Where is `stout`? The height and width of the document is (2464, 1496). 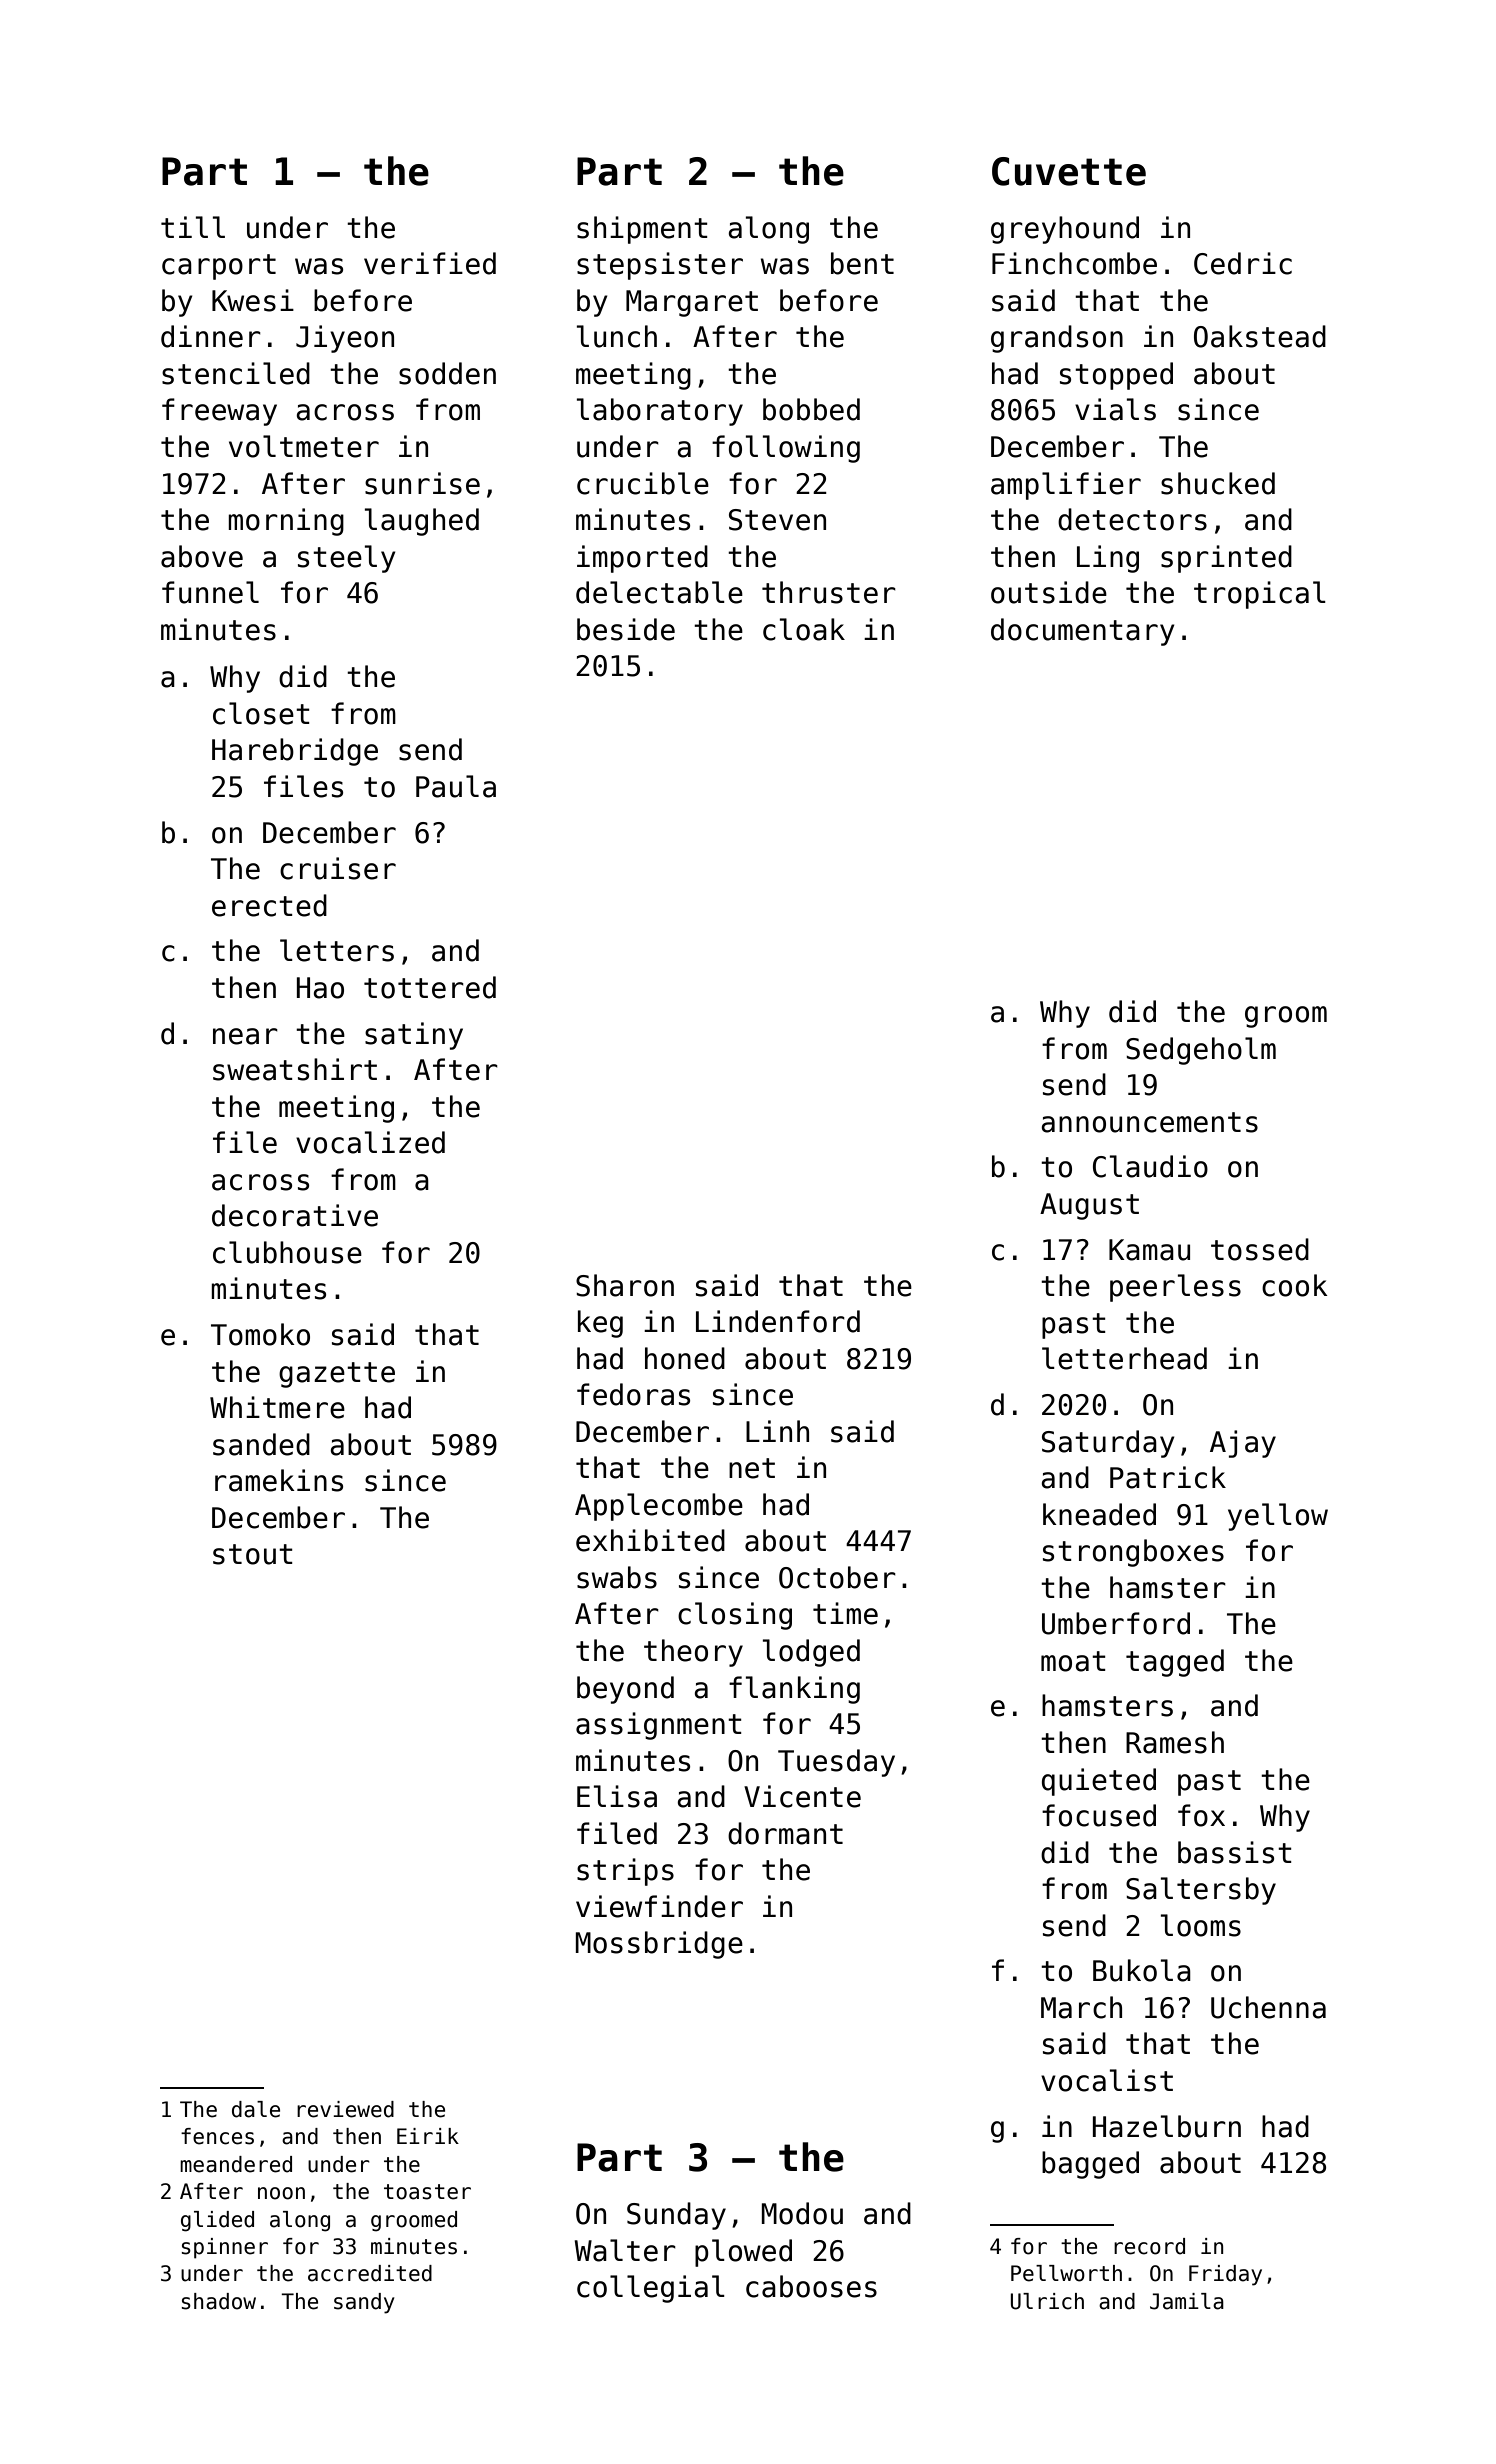 stout is located at coordinates (253, 1554).
